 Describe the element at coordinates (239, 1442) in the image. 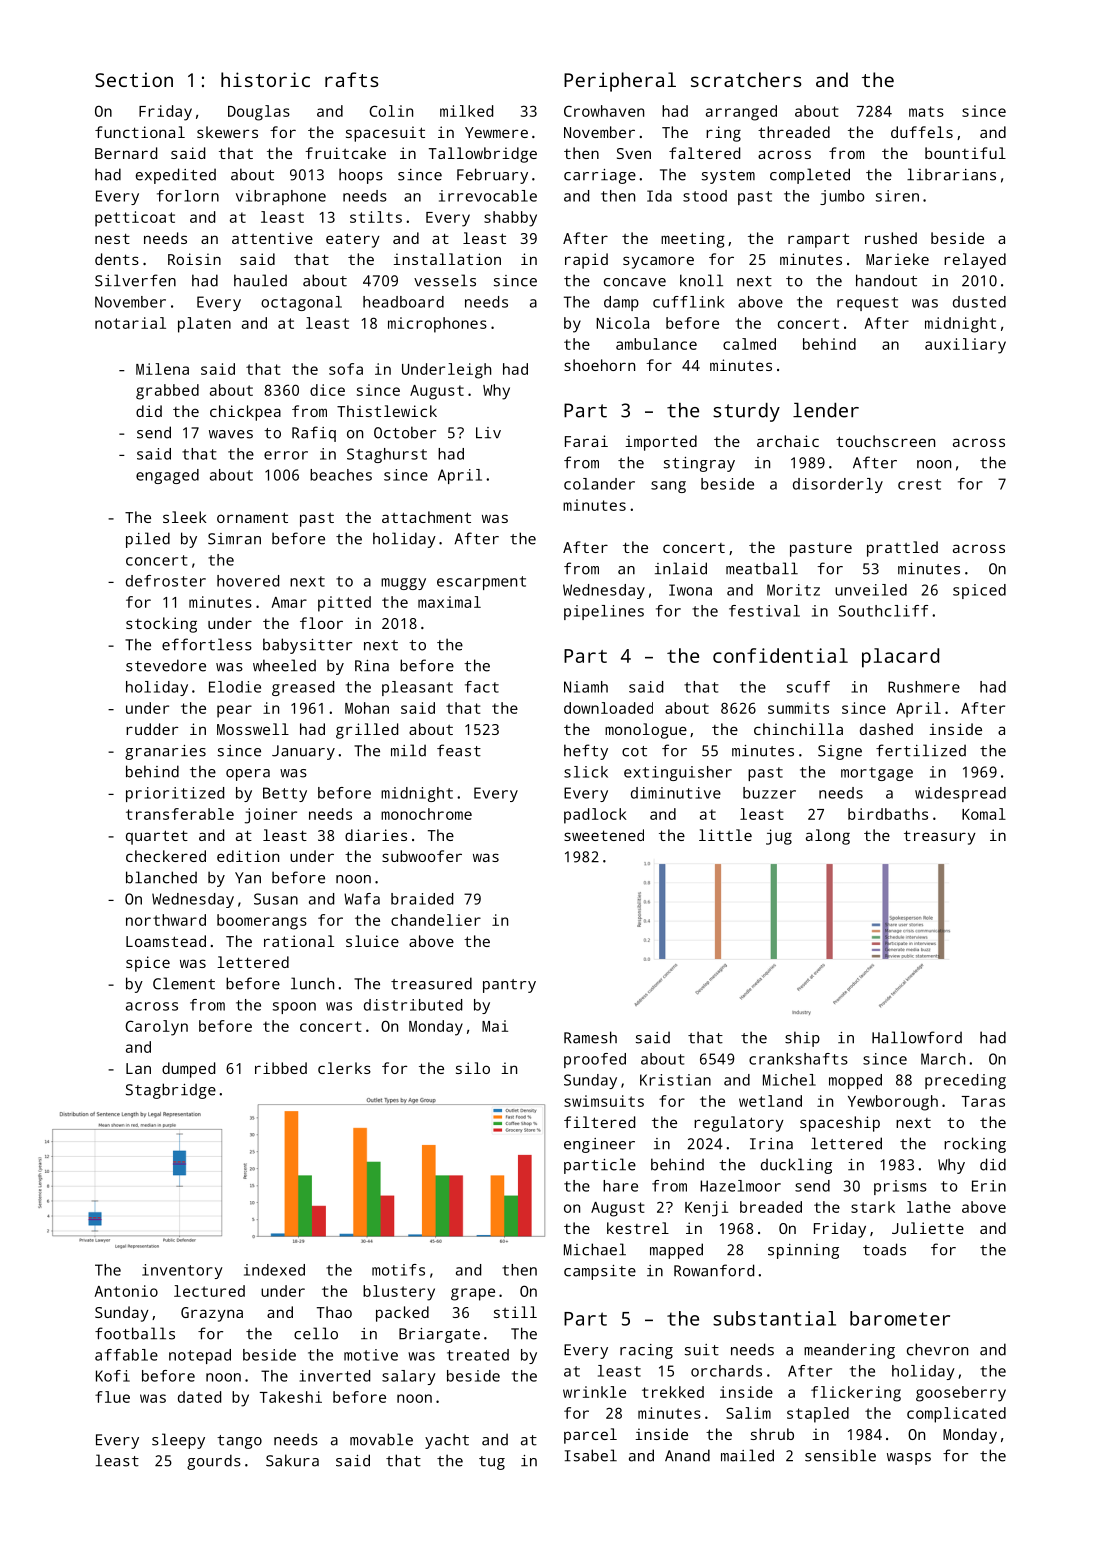

I see `tango` at that location.
